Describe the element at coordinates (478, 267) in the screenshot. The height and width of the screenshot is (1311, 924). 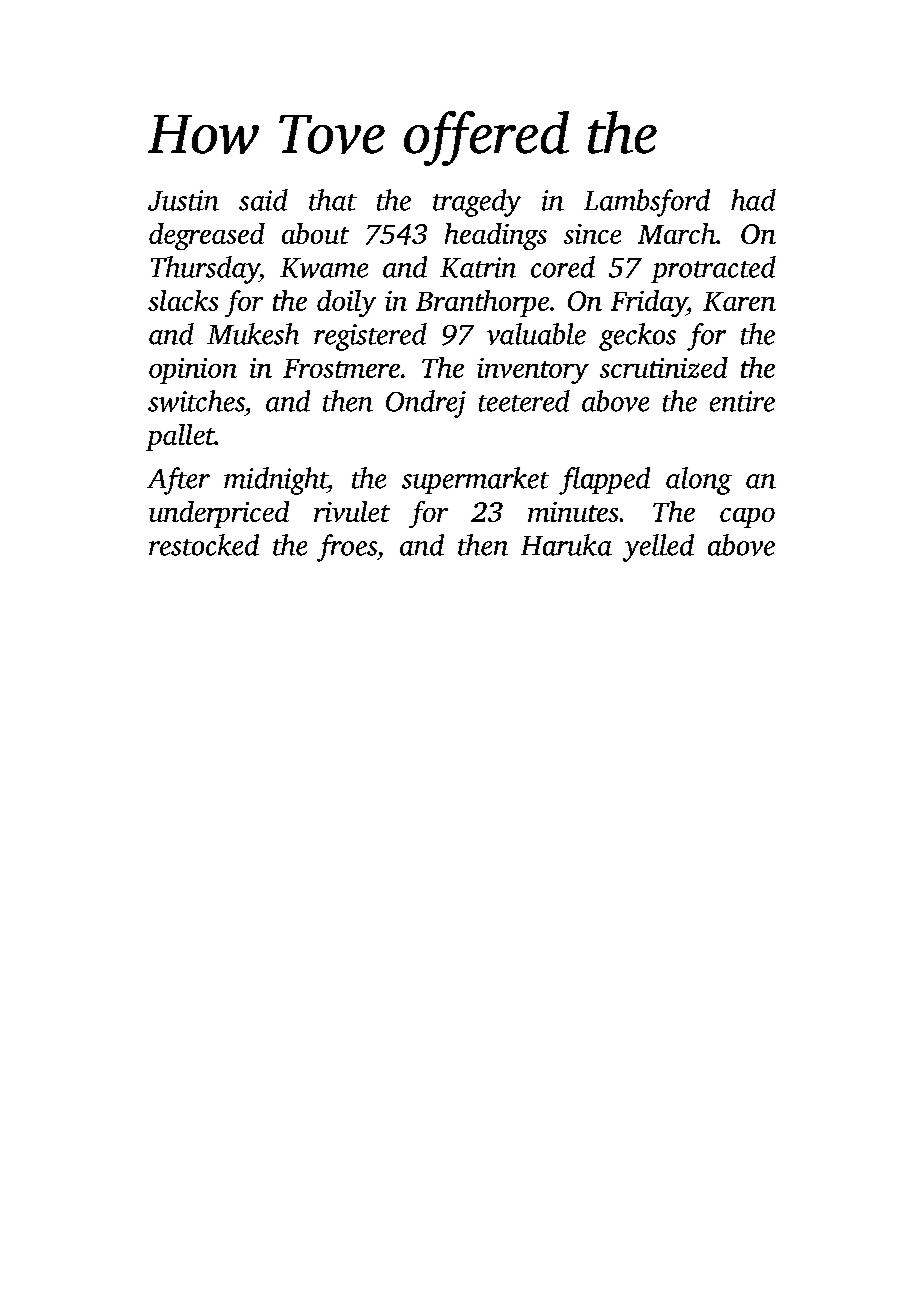
I see `Katrin` at that location.
